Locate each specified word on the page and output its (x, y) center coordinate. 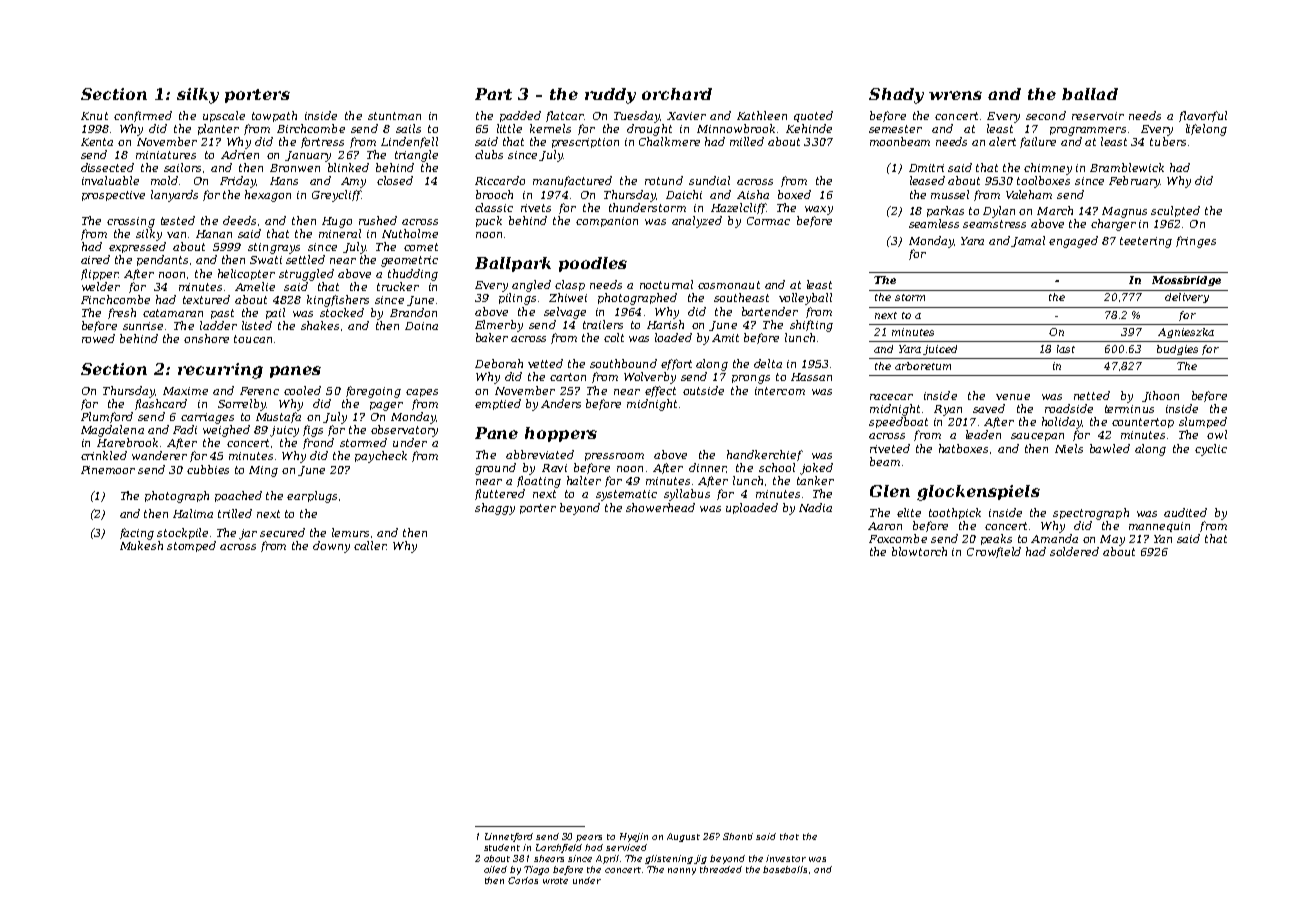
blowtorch (919, 551)
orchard (677, 94)
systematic (626, 495)
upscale (224, 116)
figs (313, 431)
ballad (1090, 94)
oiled (495, 869)
